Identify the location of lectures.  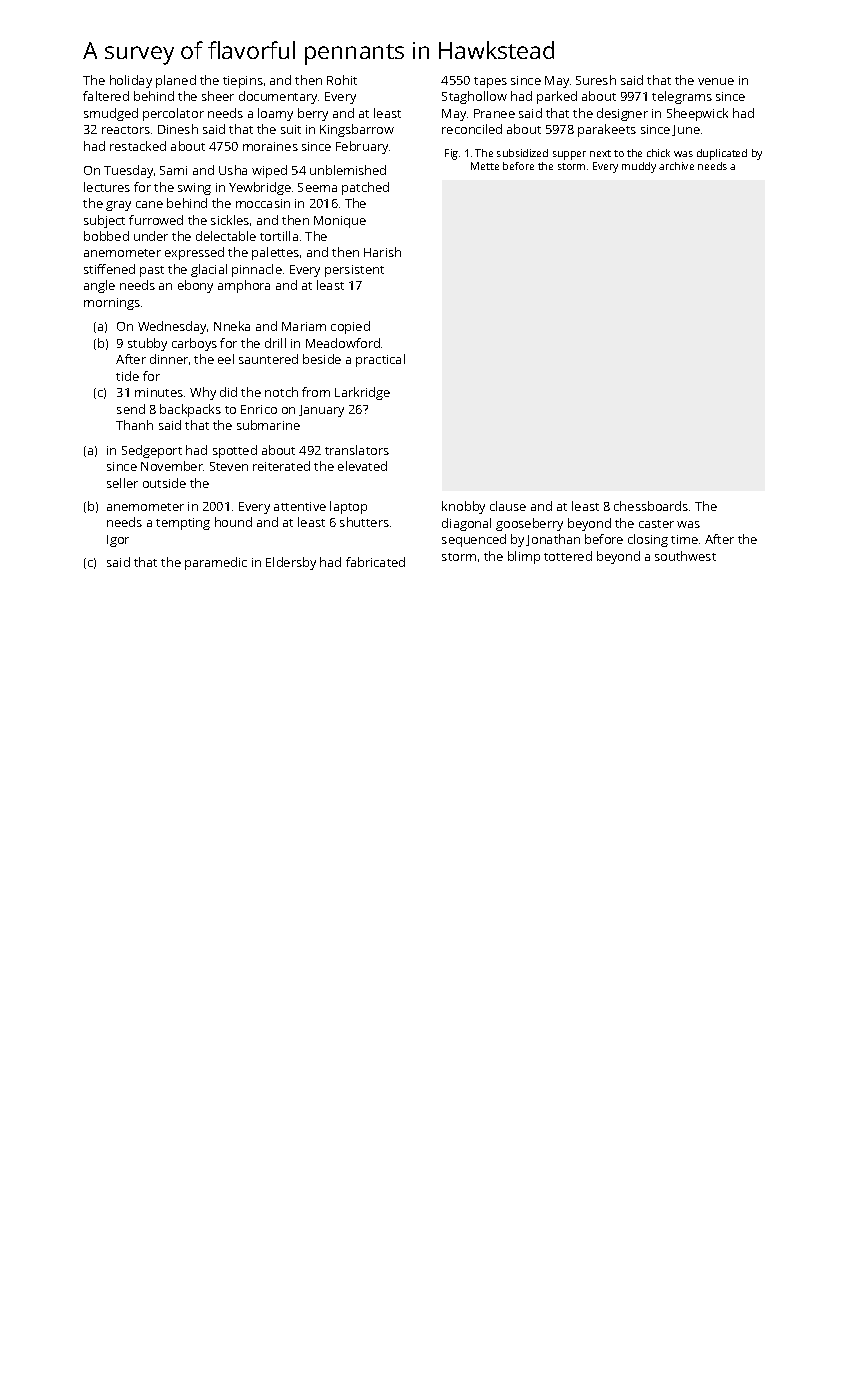
(107, 187).
